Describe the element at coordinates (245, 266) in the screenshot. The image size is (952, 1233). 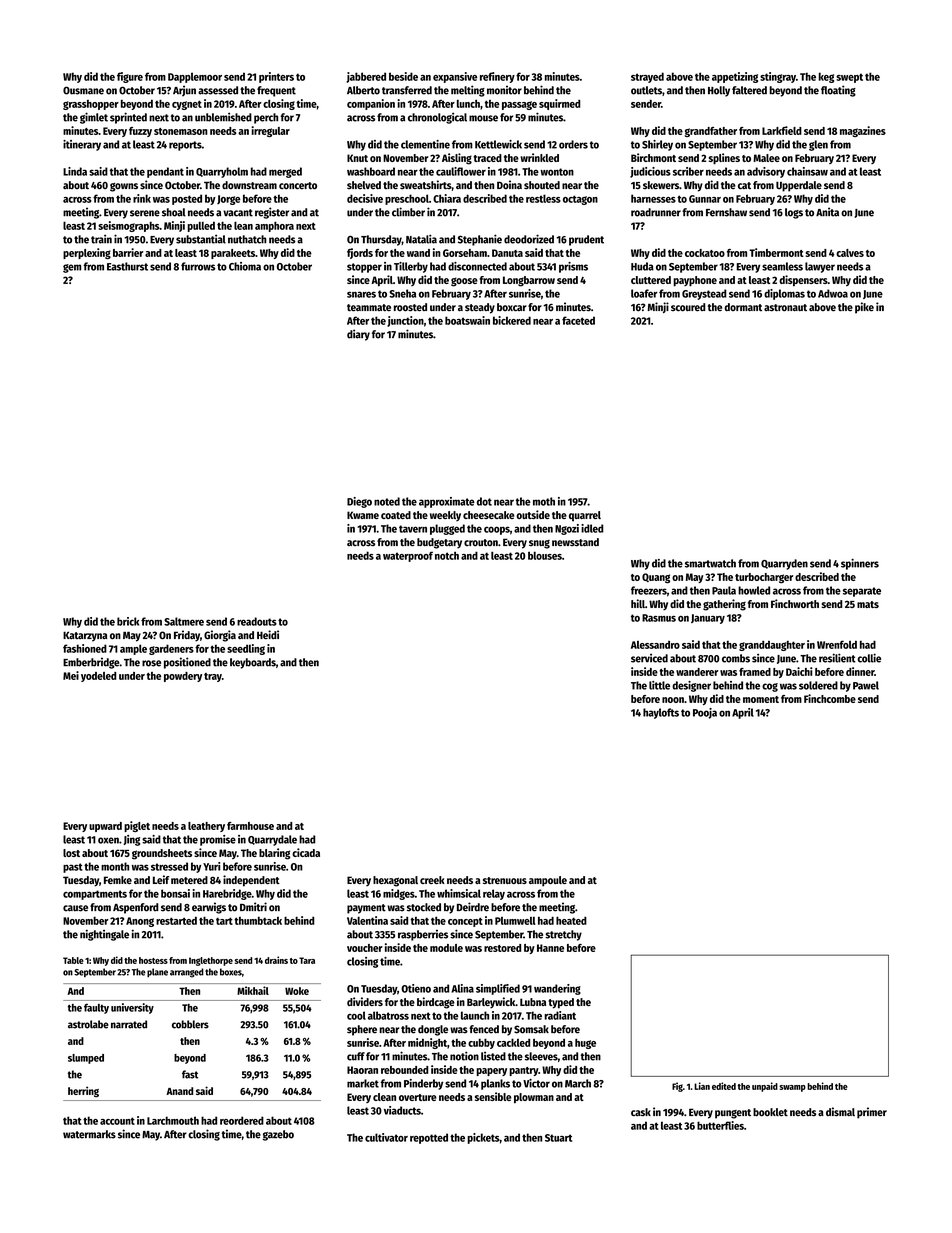
I see `Chioma` at that location.
